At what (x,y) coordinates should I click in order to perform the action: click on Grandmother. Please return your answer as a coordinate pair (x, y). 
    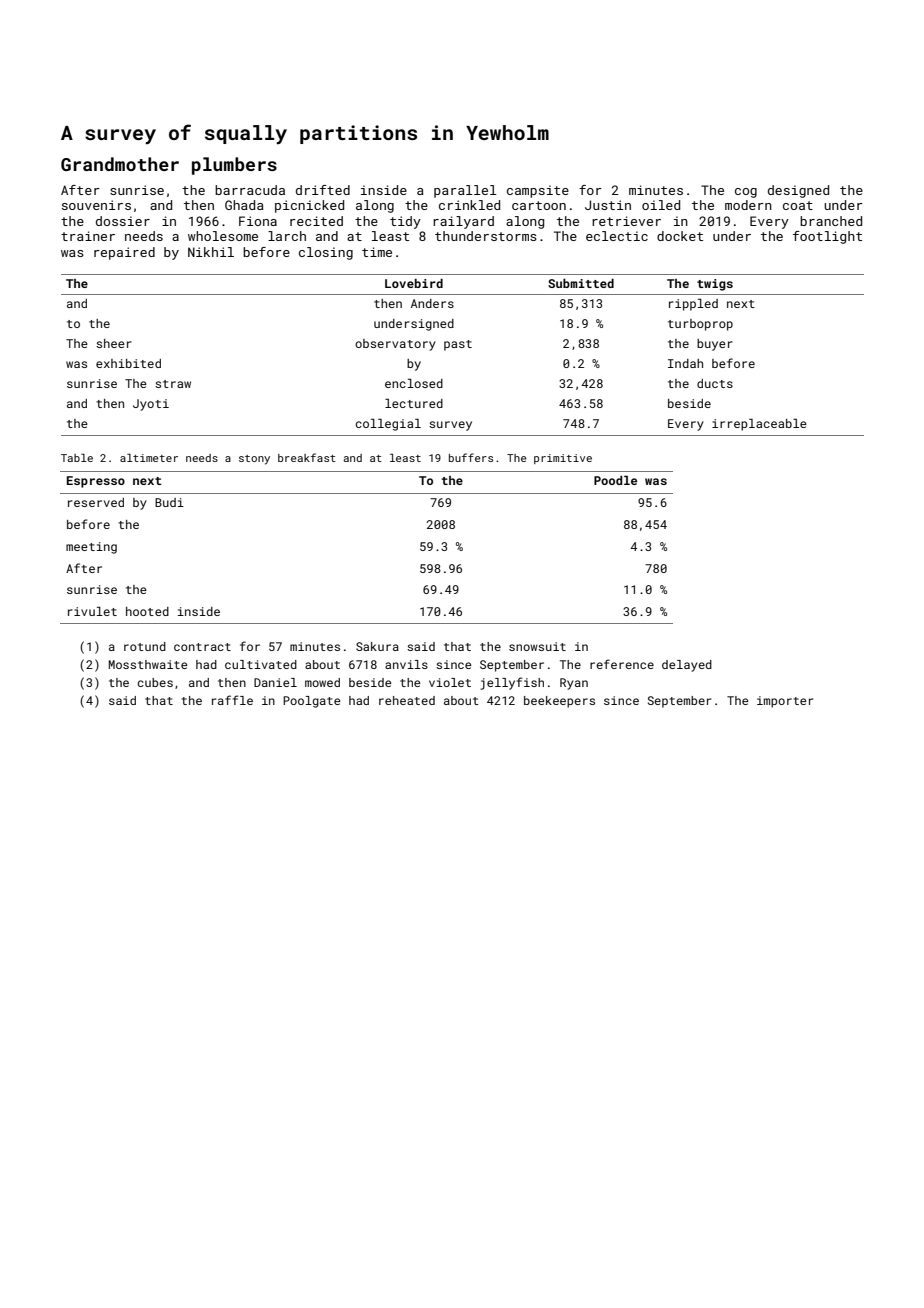
    Looking at the image, I should click on (120, 164).
